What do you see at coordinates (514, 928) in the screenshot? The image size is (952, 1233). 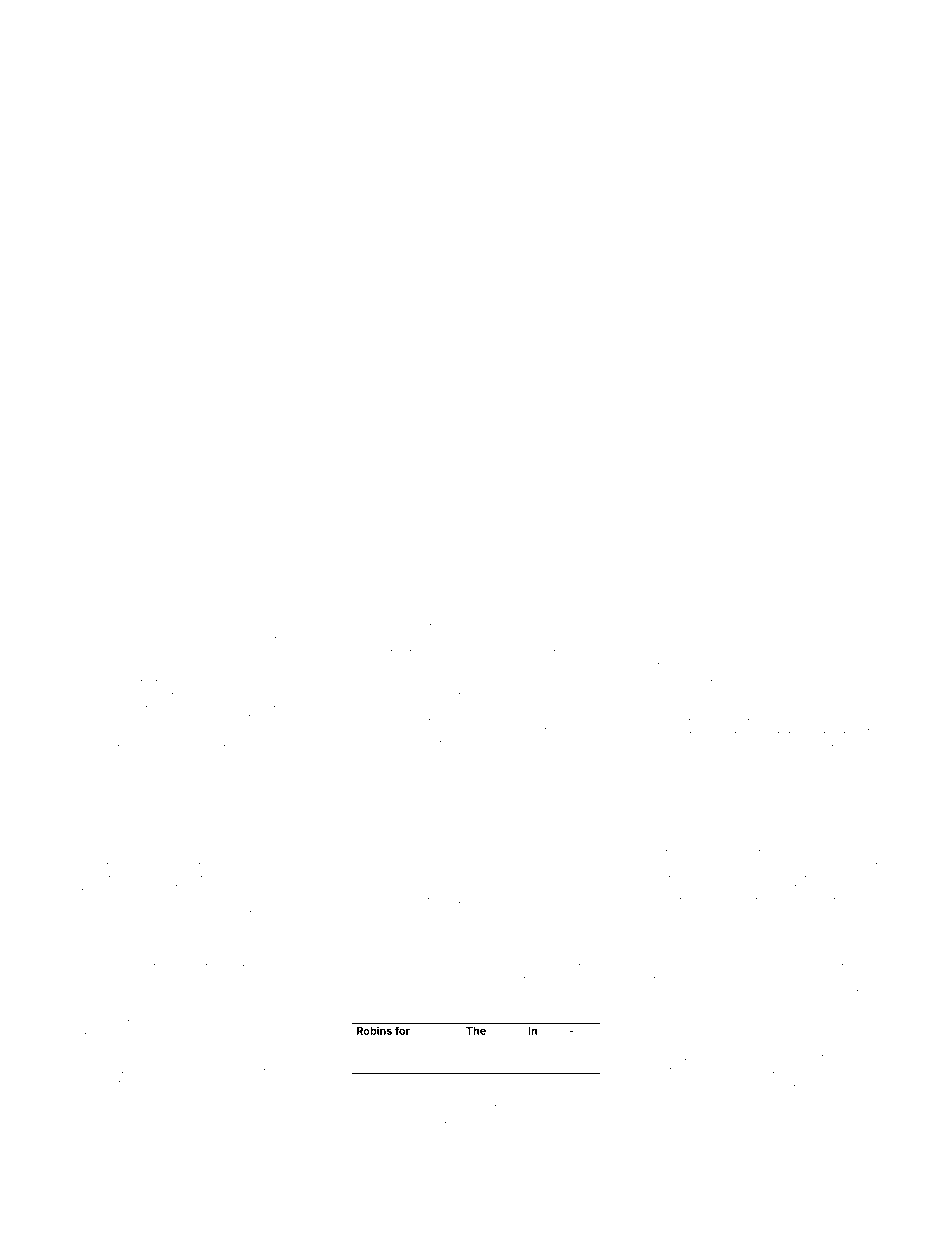 I see `prop` at bounding box center [514, 928].
